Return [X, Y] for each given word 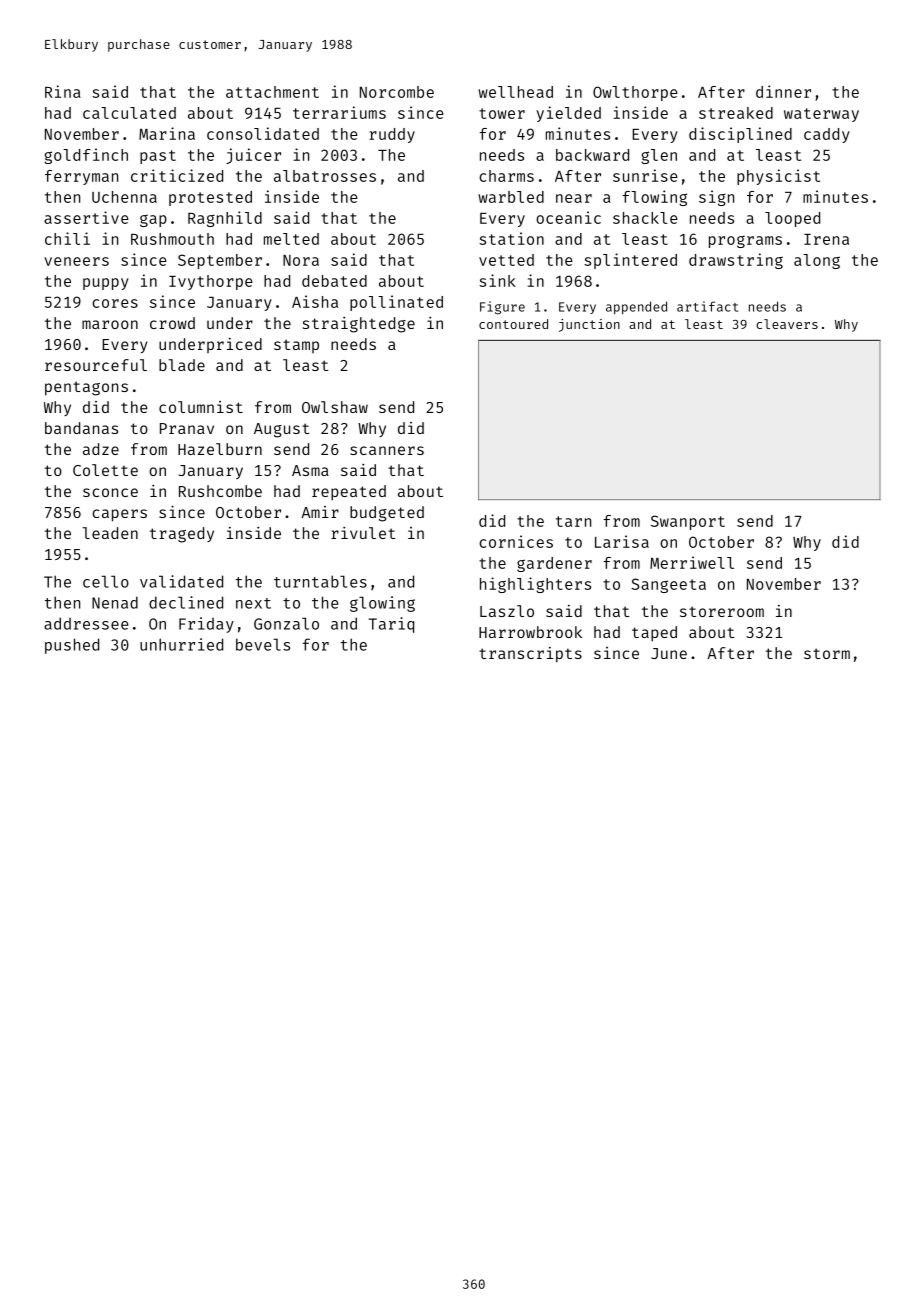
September [220, 261]
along [817, 261]
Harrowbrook [530, 632]
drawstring [736, 261]
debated [334, 281]
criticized [177, 175]
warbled [511, 197]
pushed [72, 646]
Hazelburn [220, 449]
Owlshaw [335, 407]
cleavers [787, 324]
